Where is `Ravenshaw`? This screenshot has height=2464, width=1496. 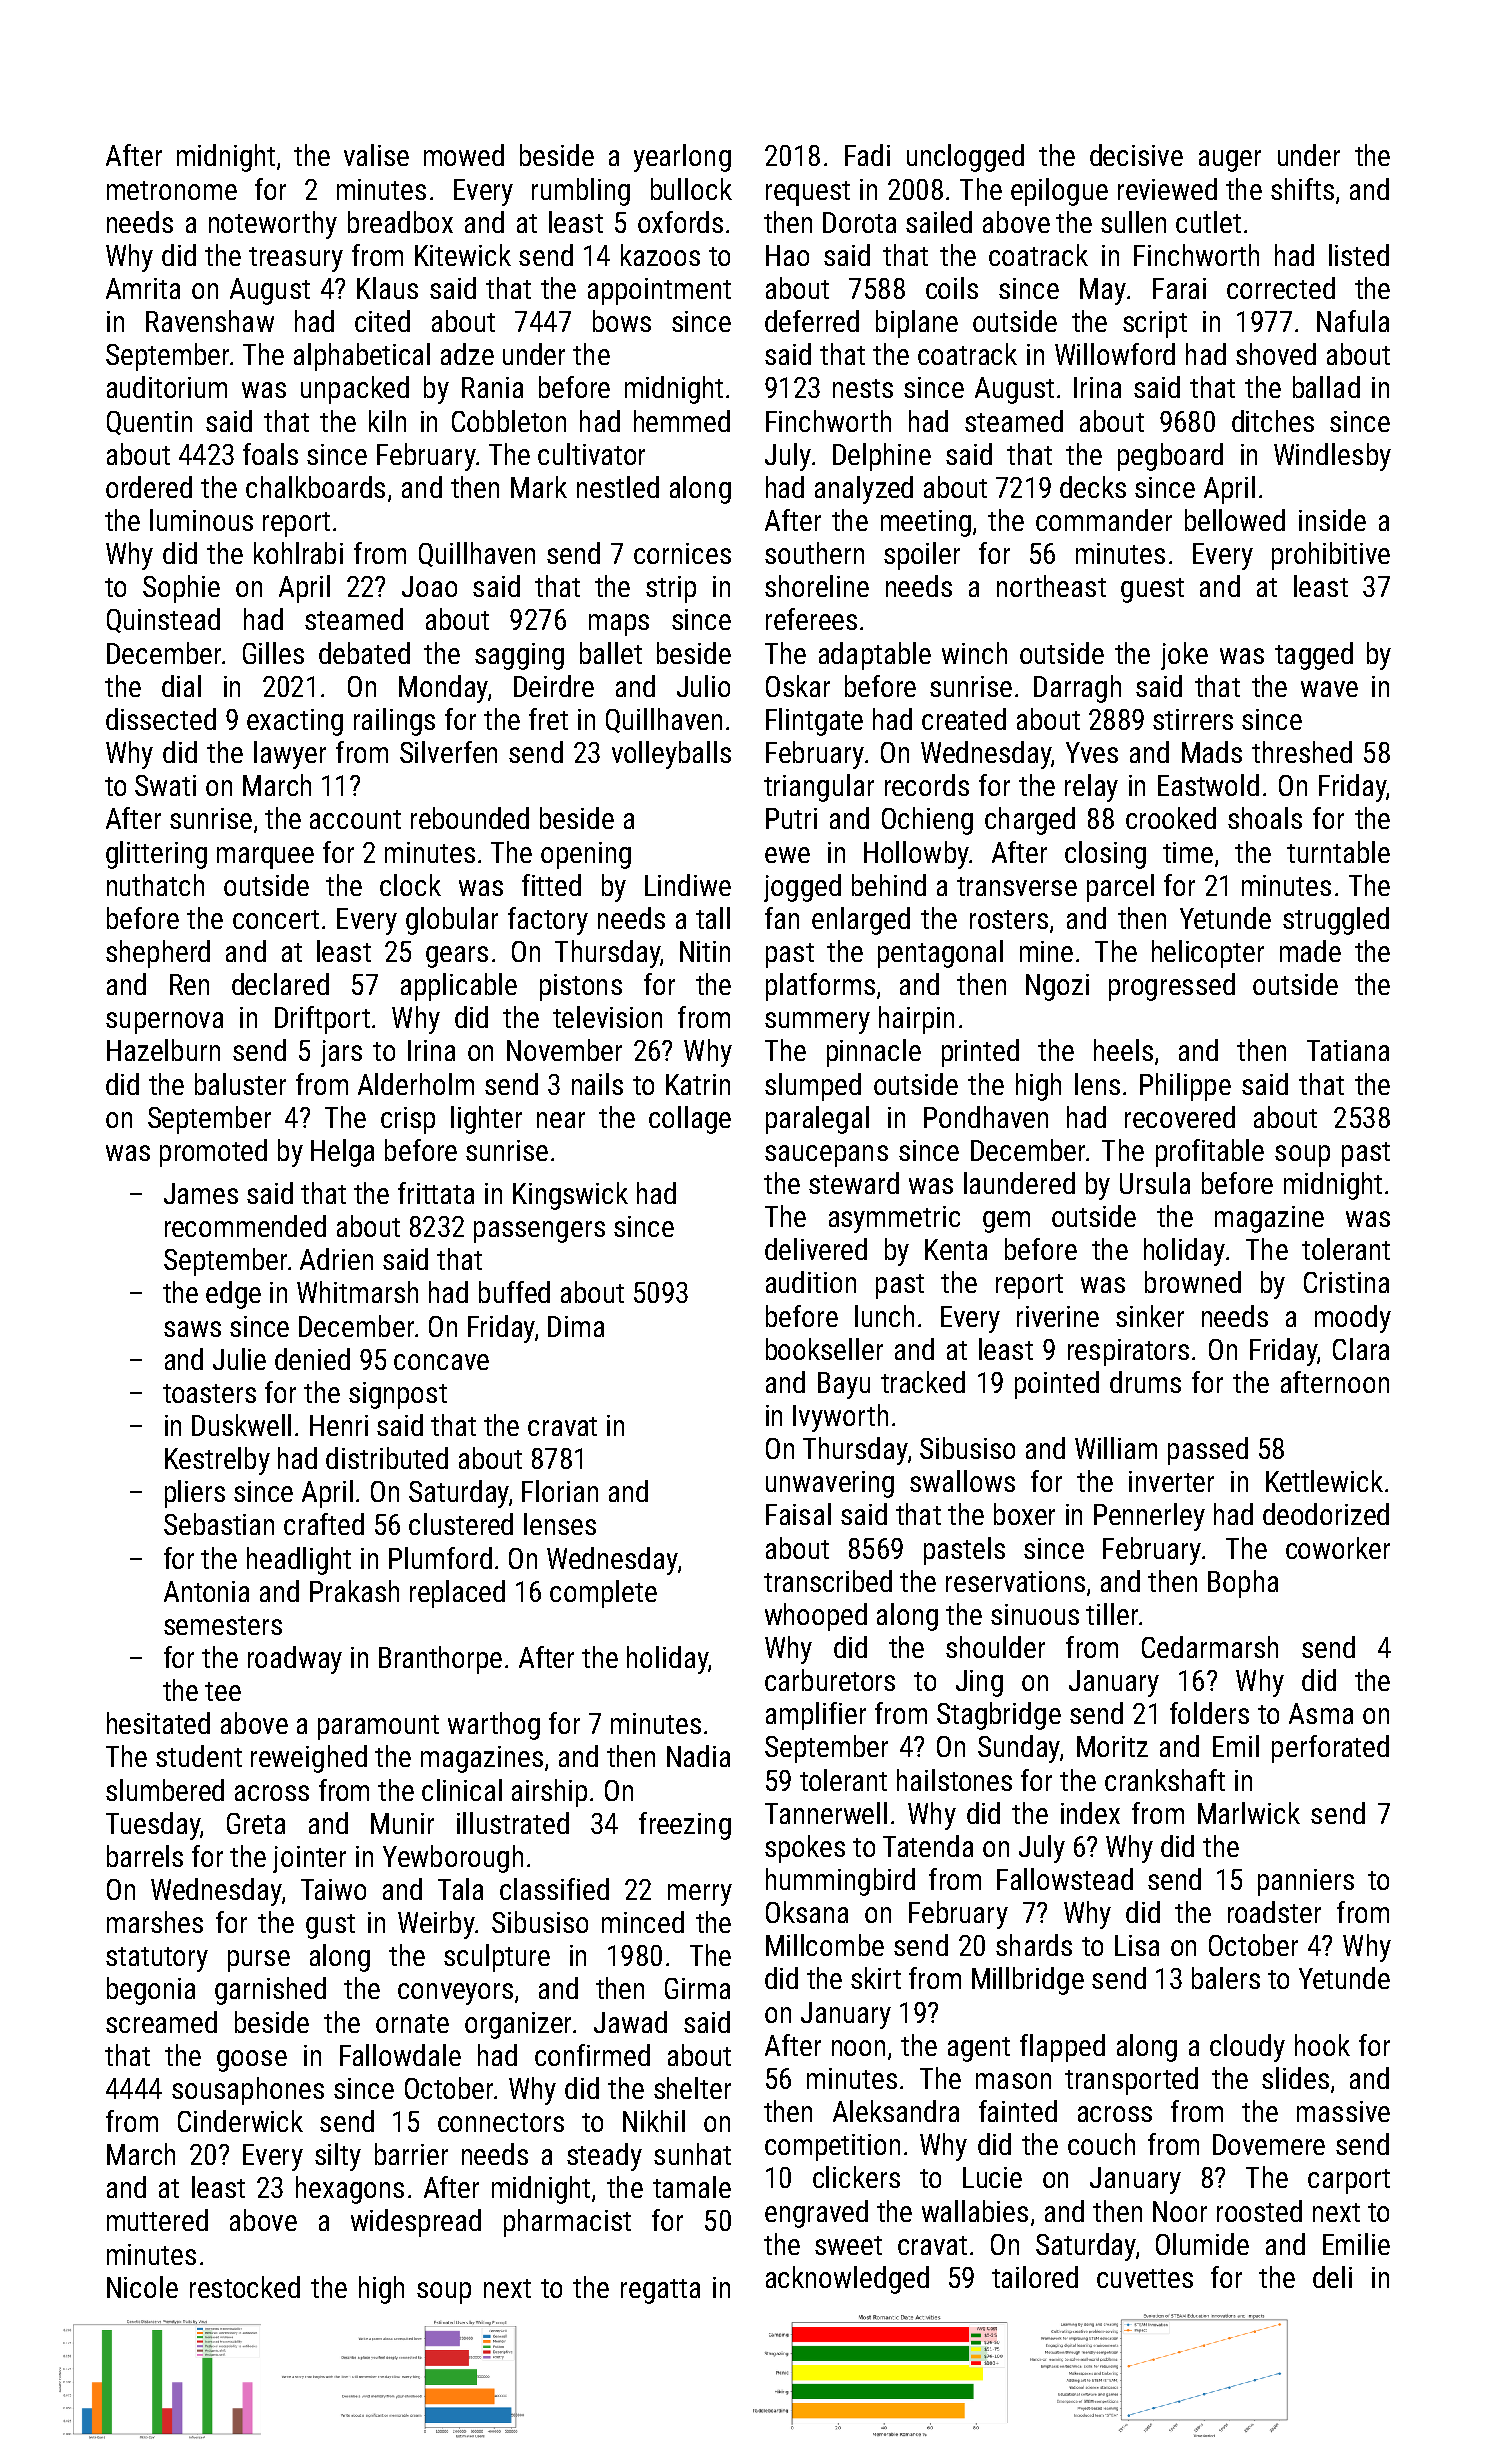
Ravenshaw is located at coordinates (210, 321).
